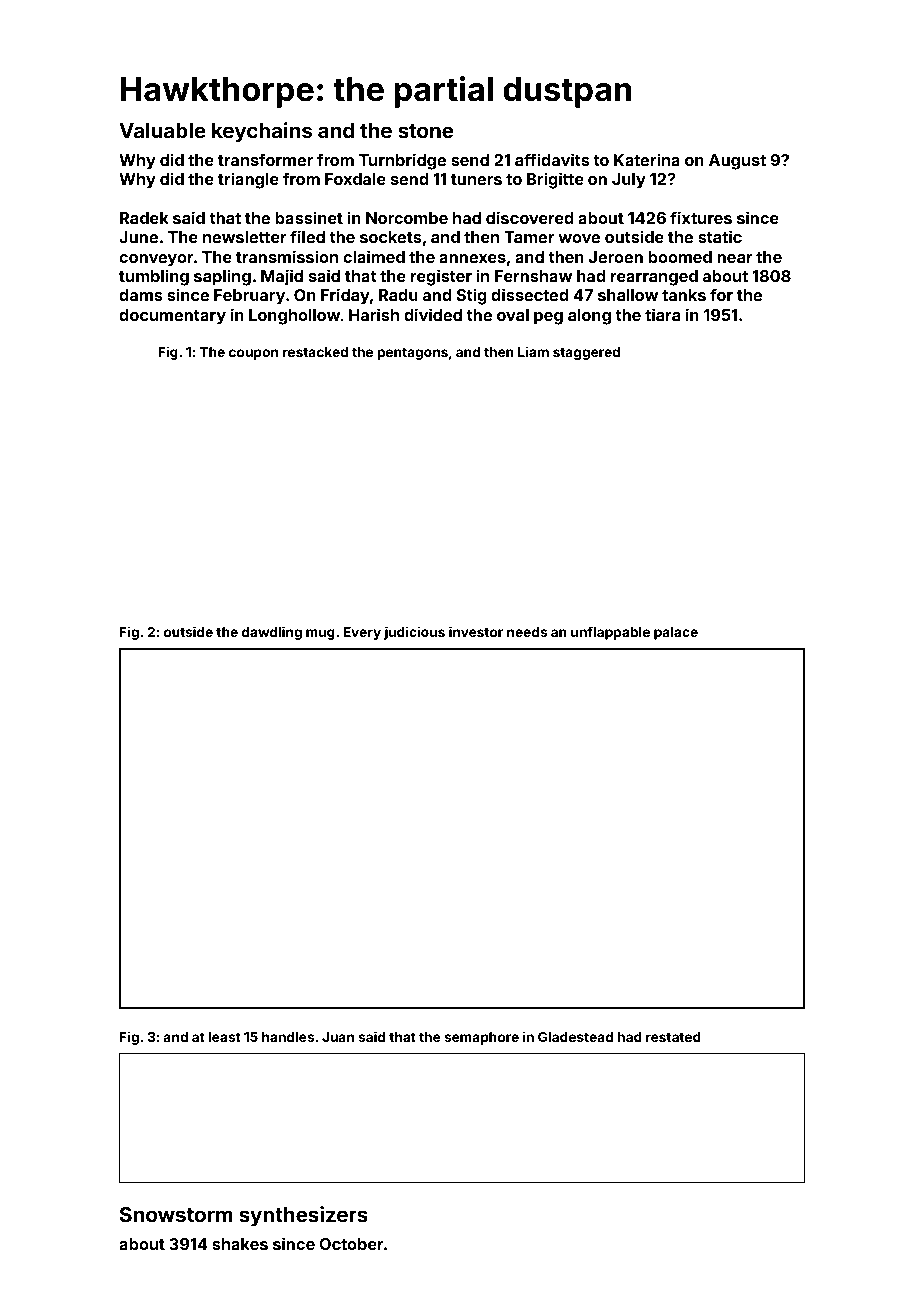  I want to click on least, so click(225, 1037).
